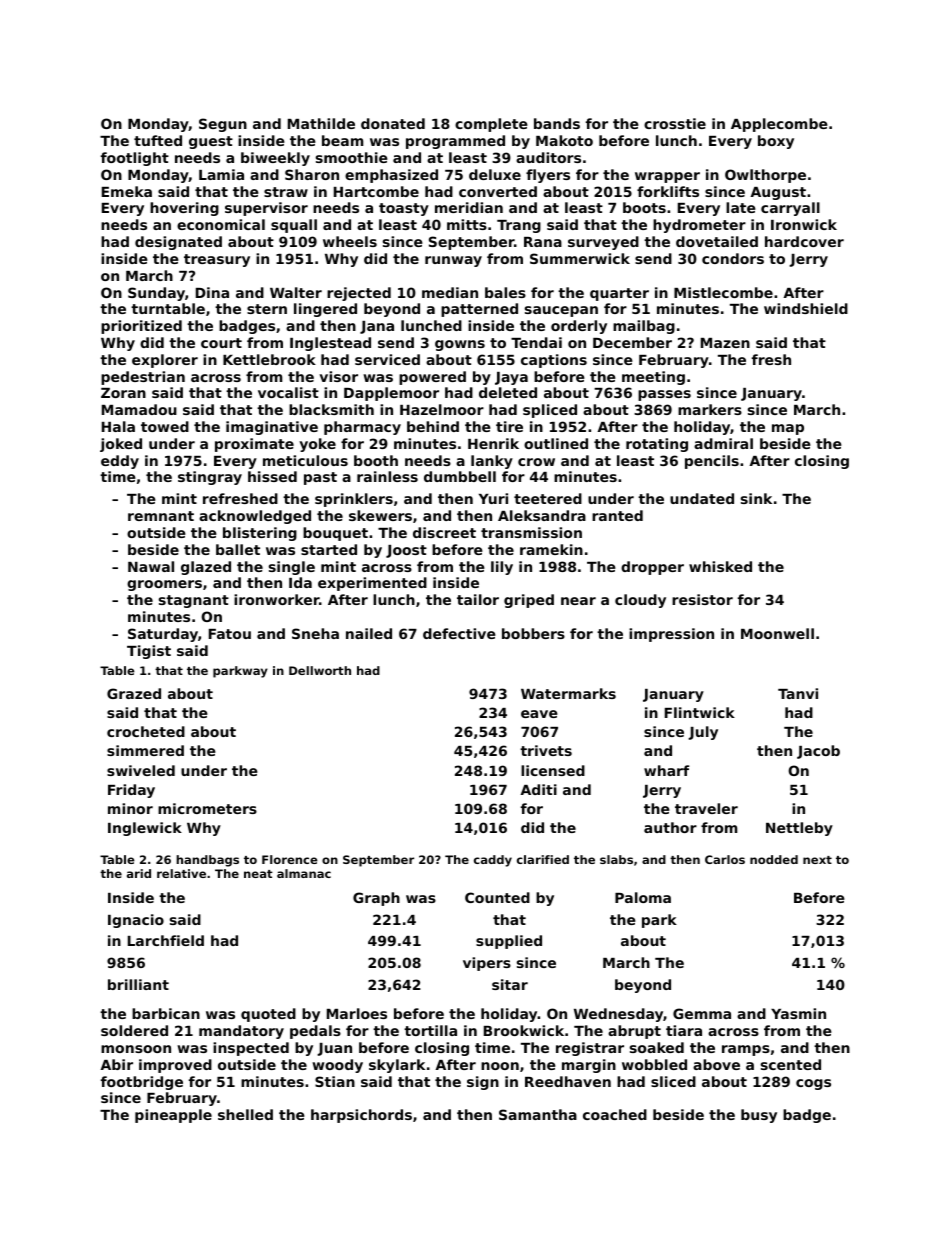 The image size is (952, 1233). I want to click on pencils, so click(712, 462).
